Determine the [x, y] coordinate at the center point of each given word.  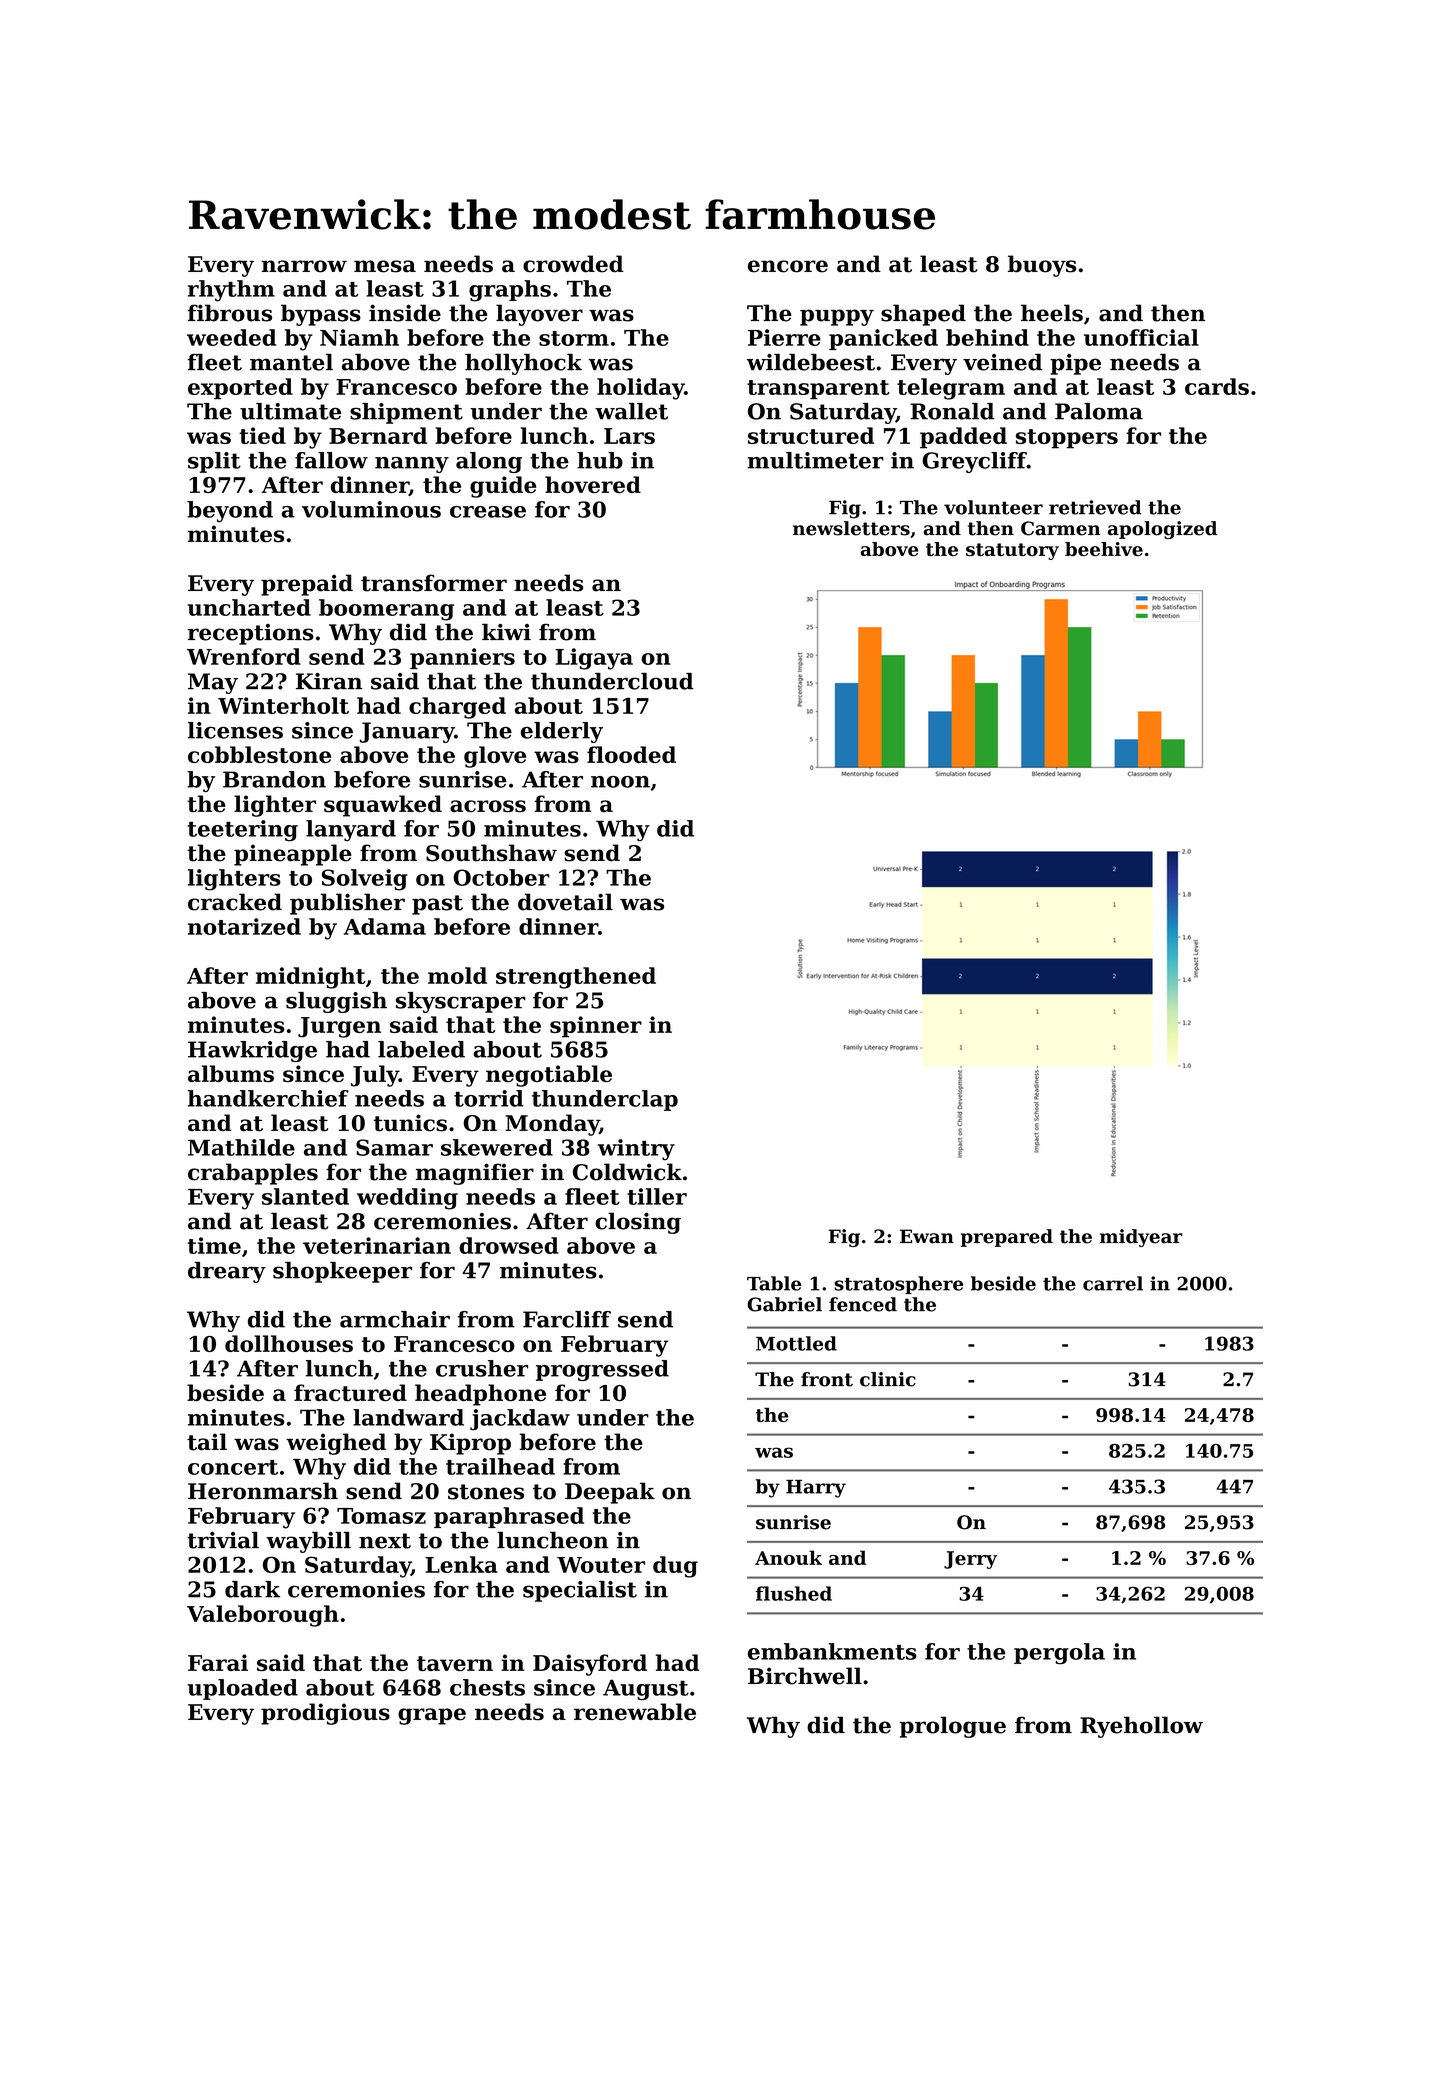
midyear [1141, 1238]
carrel [1113, 1283]
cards [1217, 386]
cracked [235, 902]
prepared [1007, 1238]
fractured [350, 1392]
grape [432, 1716]
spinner [596, 1027]
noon [620, 782]
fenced [863, 1304]
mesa [385, 266]
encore [788, 266]
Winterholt [283, 705]
